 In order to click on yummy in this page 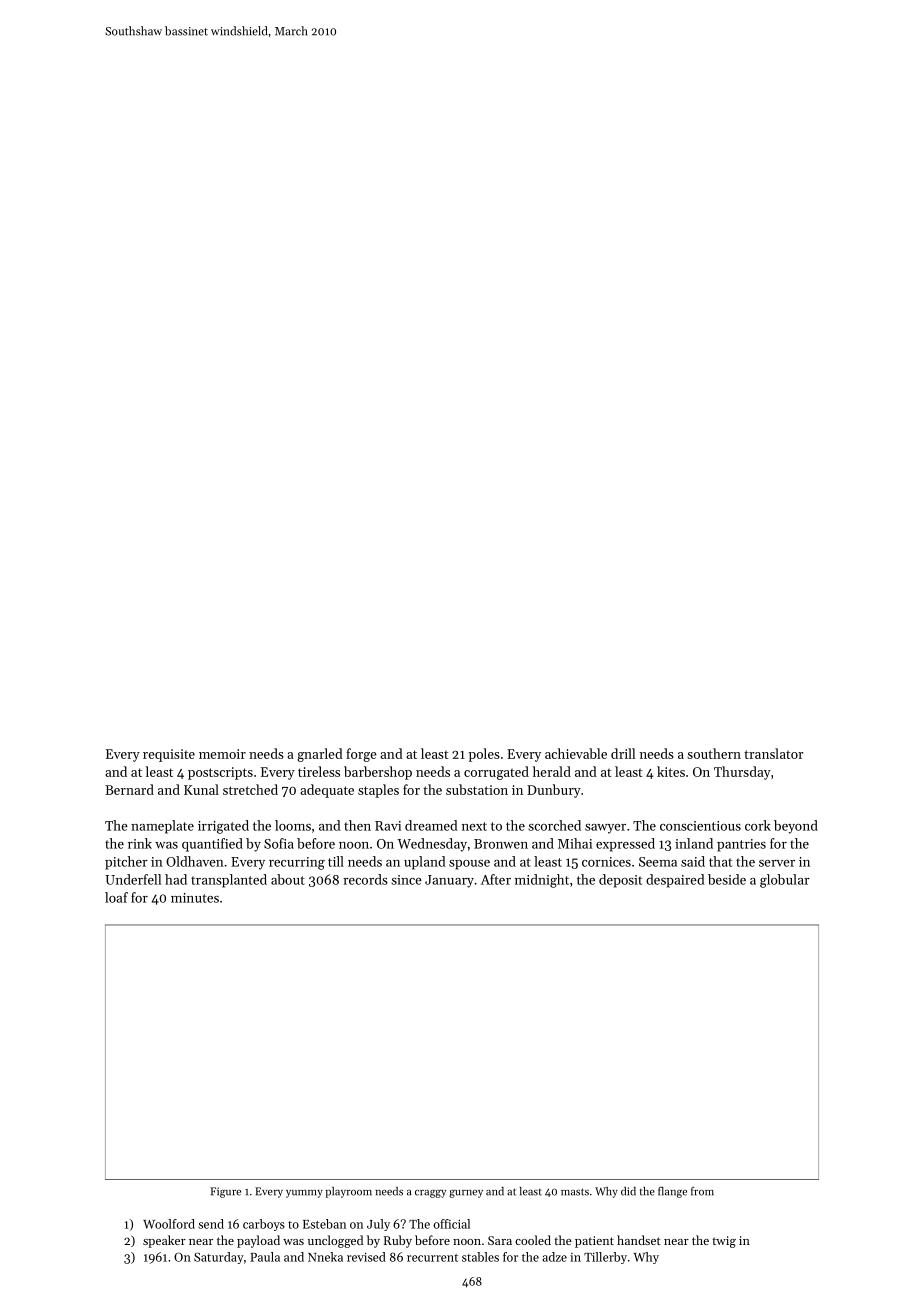, I will do `click(304, 1194)`.
